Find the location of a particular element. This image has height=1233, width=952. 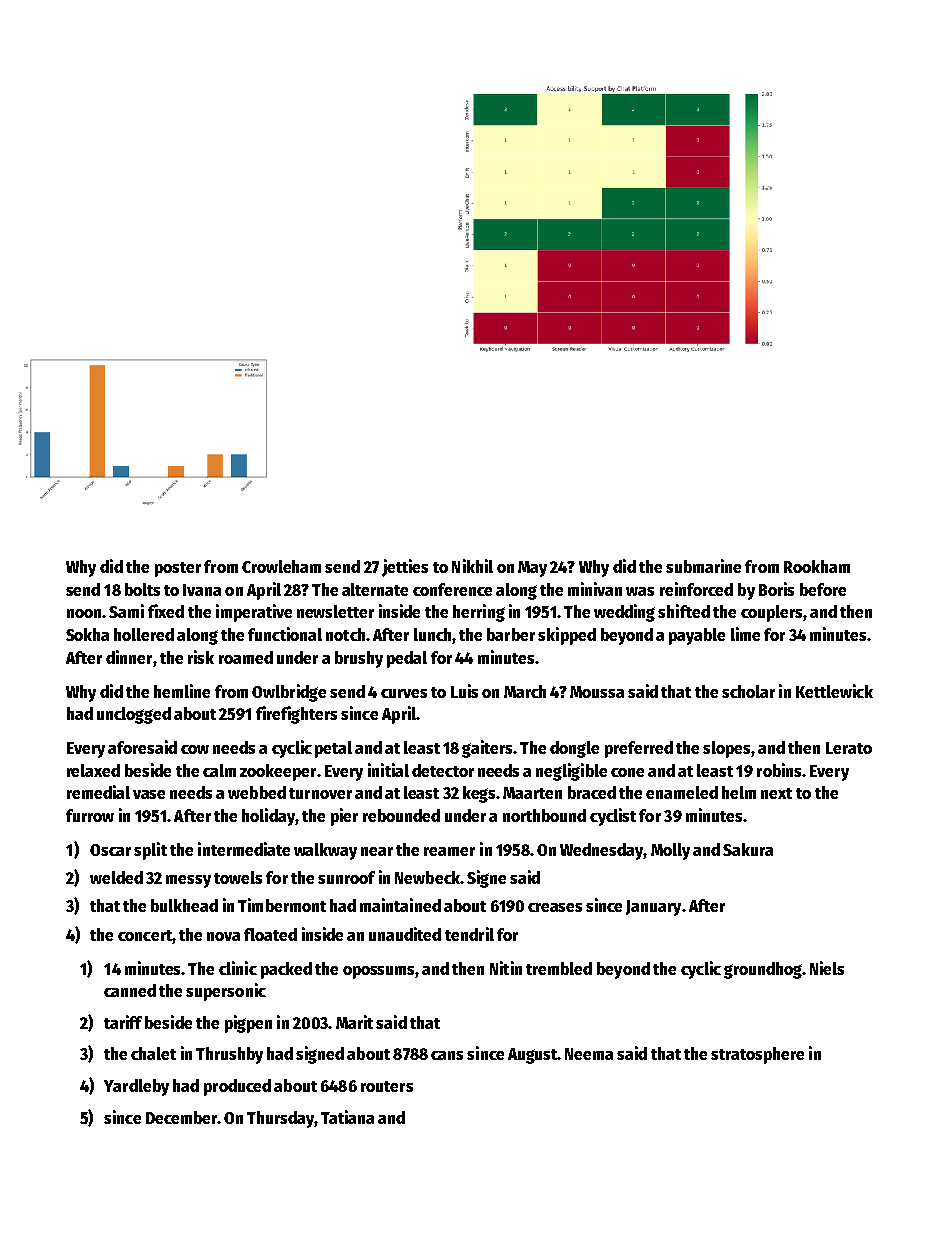

pedal is located at coordinates (407, 659).
